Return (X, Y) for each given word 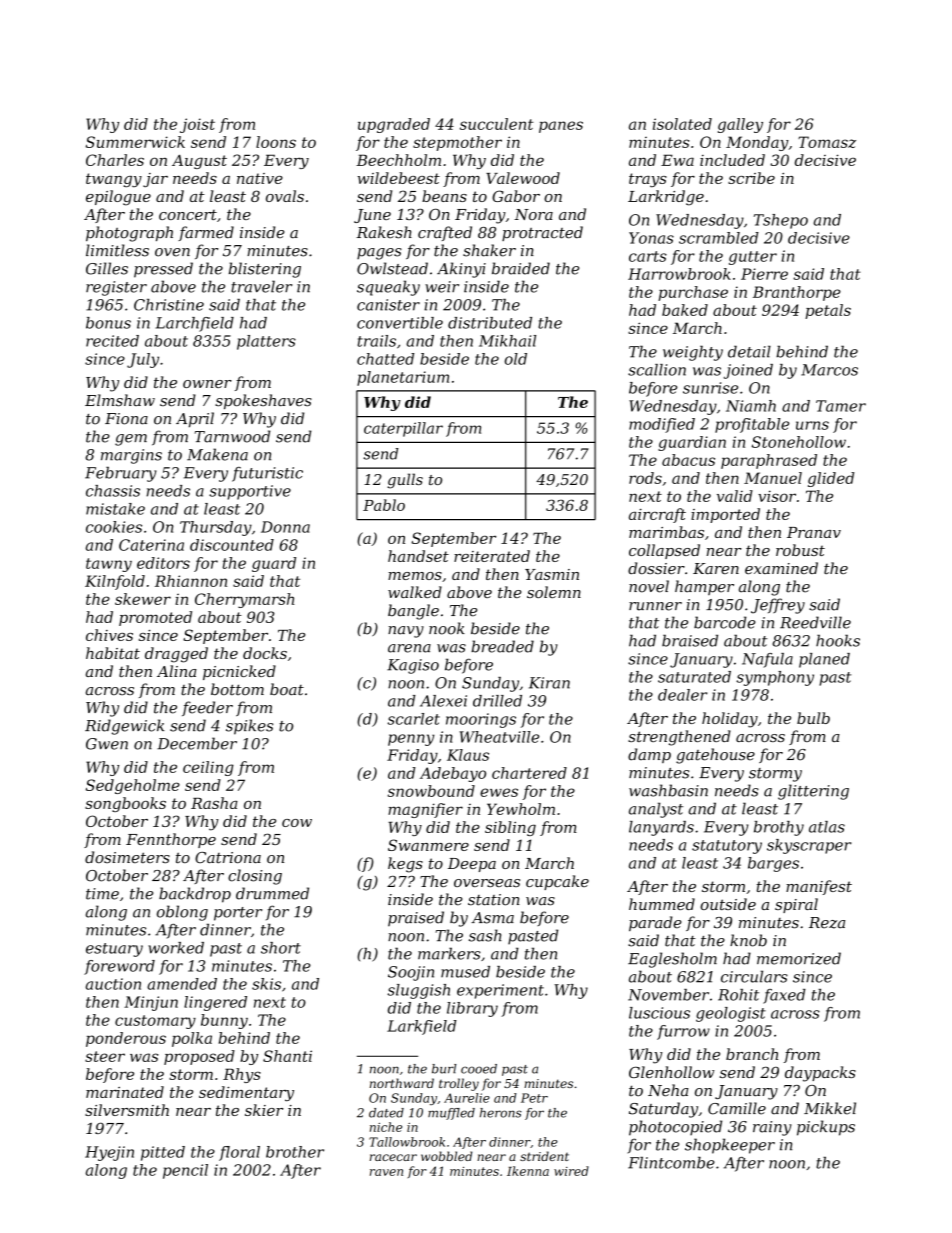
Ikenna (528, 1171)
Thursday (216, 528)
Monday (757, 143)
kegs (405, 865)
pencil (185, 1171)
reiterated (492, 556)
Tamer (841, 406)
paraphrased (769, 461)
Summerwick (135, 142)
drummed (272, 893)
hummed (662, 904)
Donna (285, 527)
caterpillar (403, 429)
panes (561, 127)
